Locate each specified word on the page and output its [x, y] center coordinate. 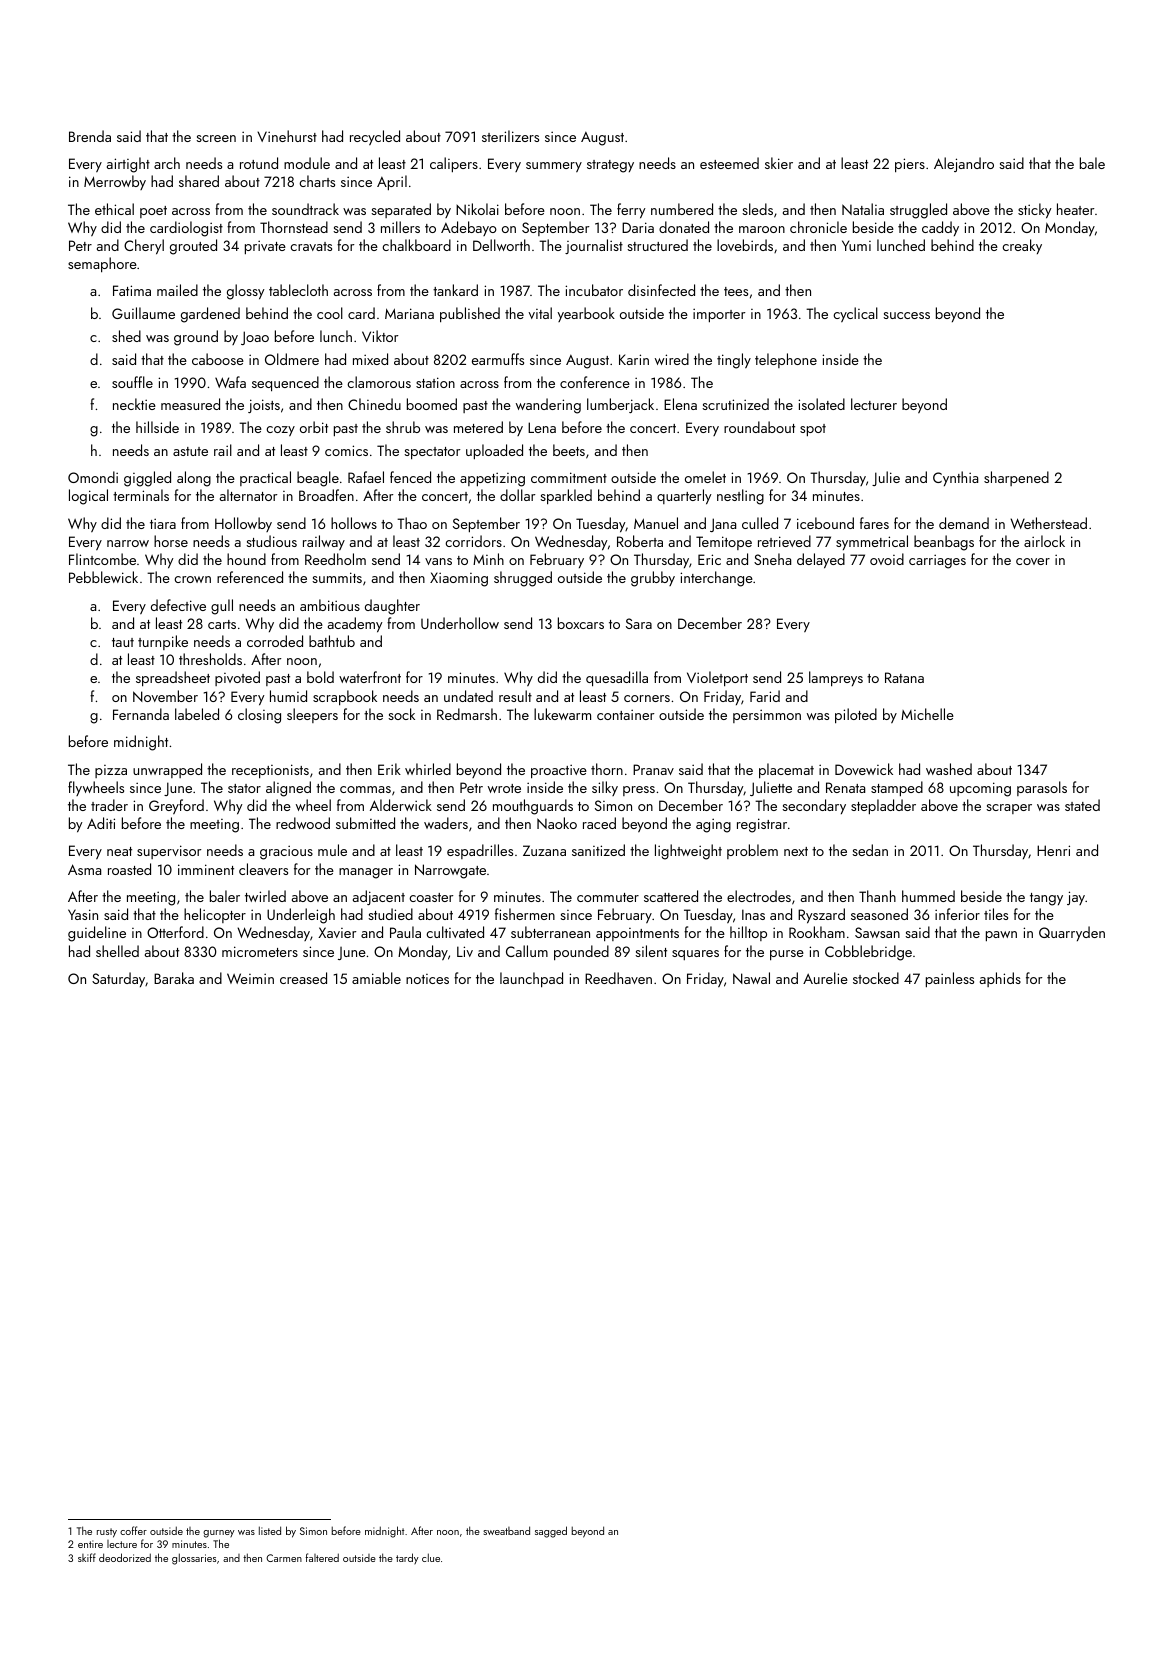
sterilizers [510, 136]
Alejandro [964, 164]
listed [270, 1530]
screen [216, 138]
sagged [551, 1532]
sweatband [506, 1530]
